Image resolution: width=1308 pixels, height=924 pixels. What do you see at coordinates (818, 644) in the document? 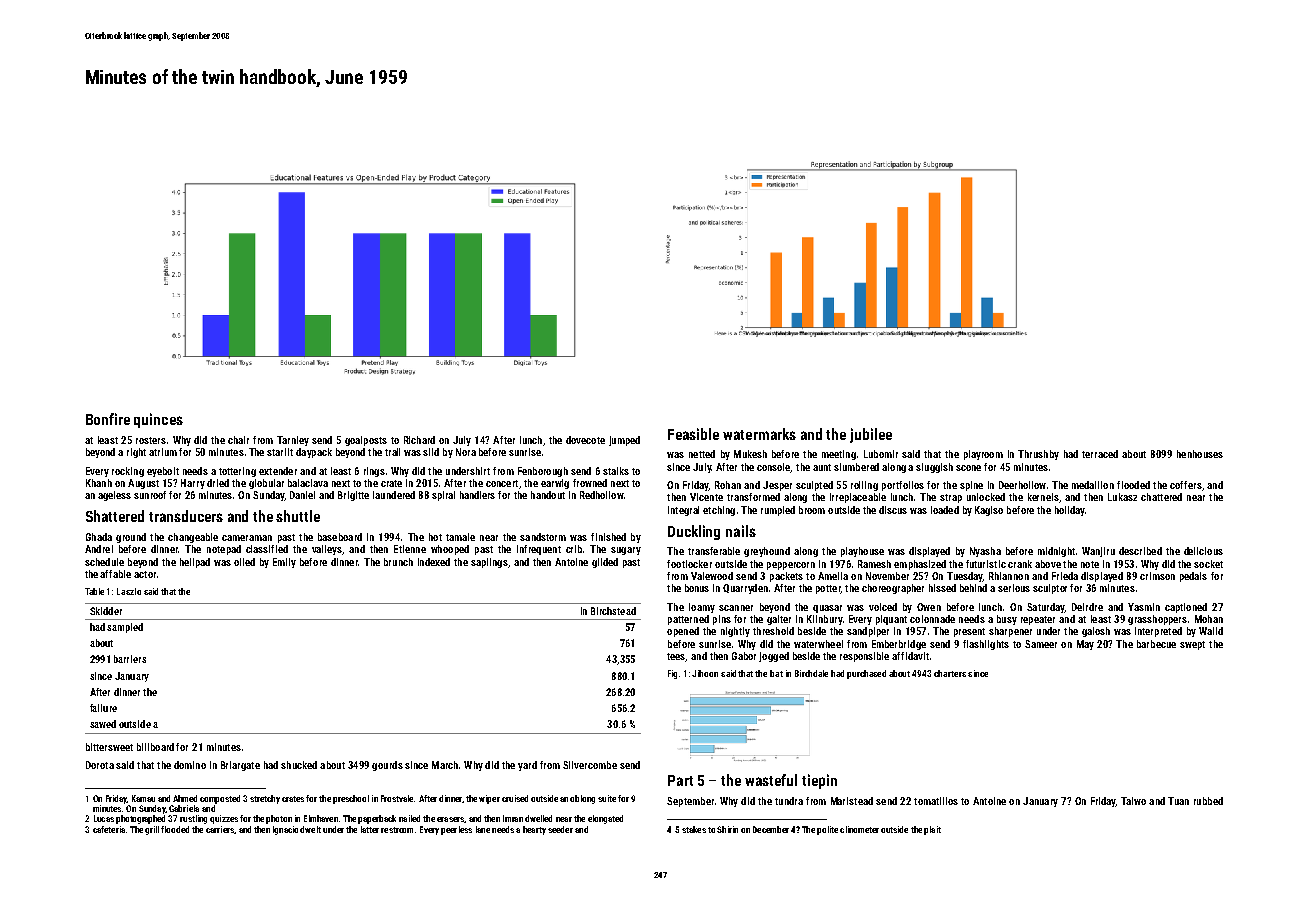
I see `waterwheel` at bounding box center [818, 644].
